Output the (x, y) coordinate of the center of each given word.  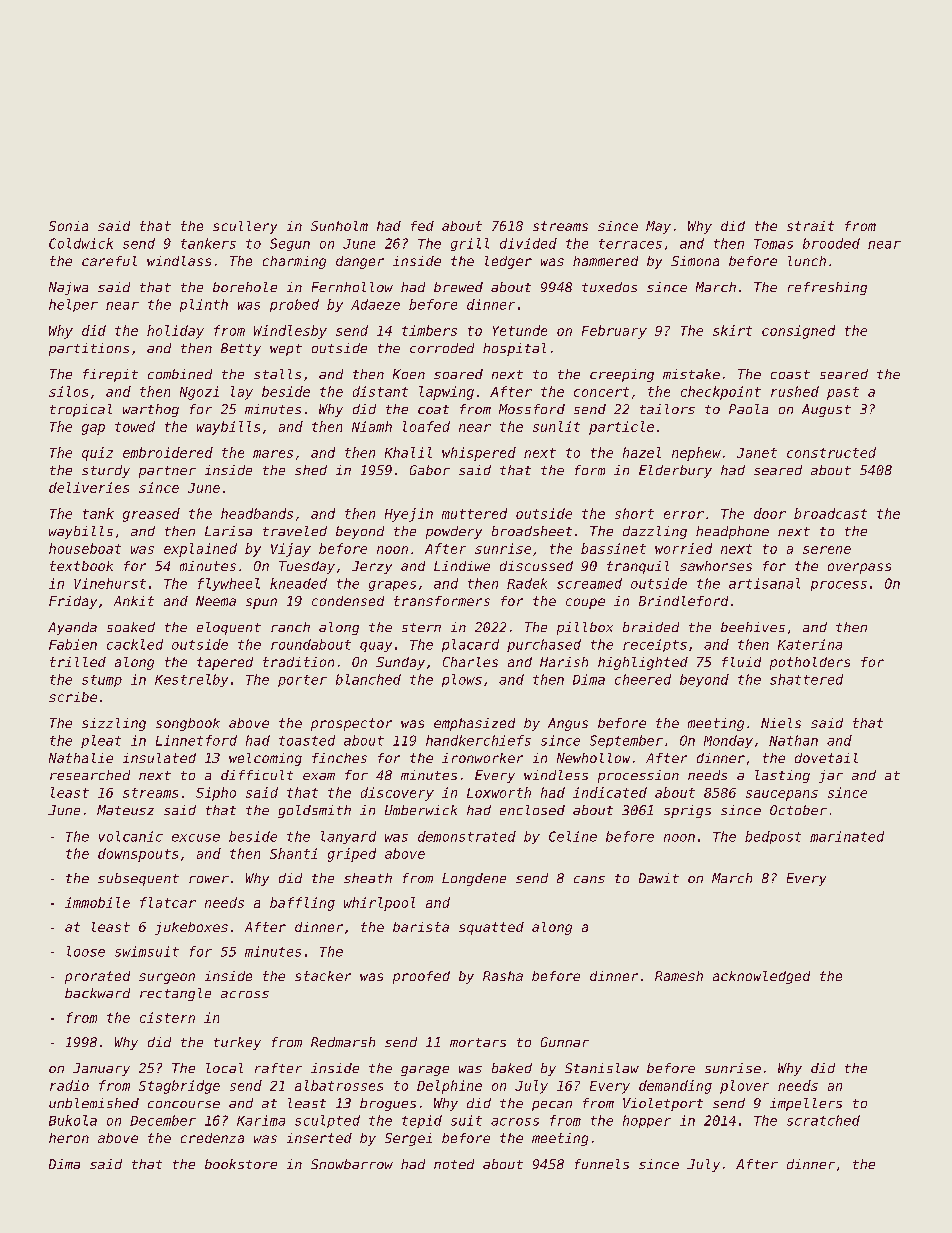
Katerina (810, 644)
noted (454, 1164)
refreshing (827, 288)
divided (528, 243)
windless (556, 775)
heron (69, 1138)
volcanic (131, 836)
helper (73, 305)
